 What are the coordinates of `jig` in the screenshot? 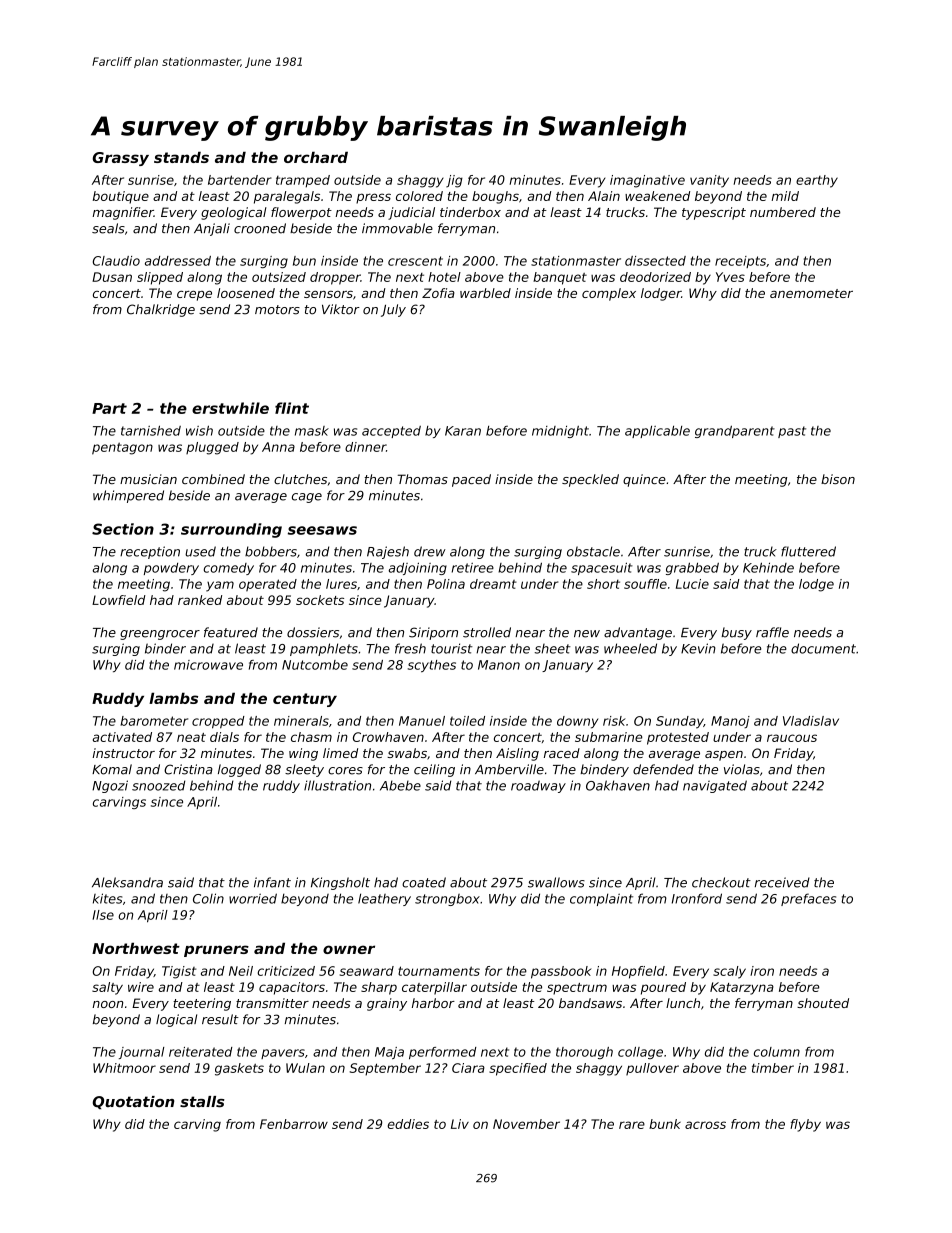 It's located at (454, 181).
